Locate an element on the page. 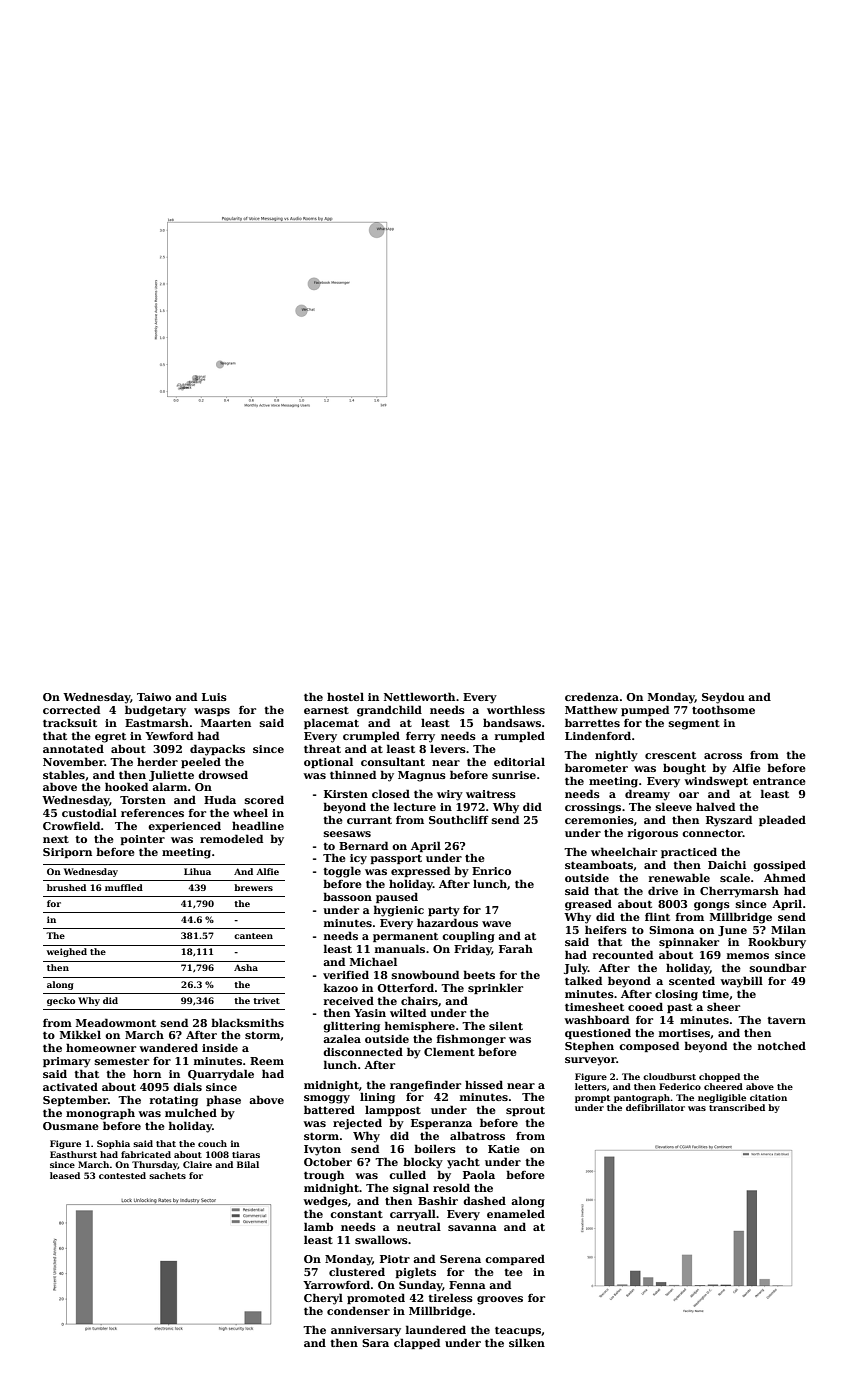 Image resolution: width=849 pixels, height=1400 pixels. ferry is located at coordinates (420, 737).
